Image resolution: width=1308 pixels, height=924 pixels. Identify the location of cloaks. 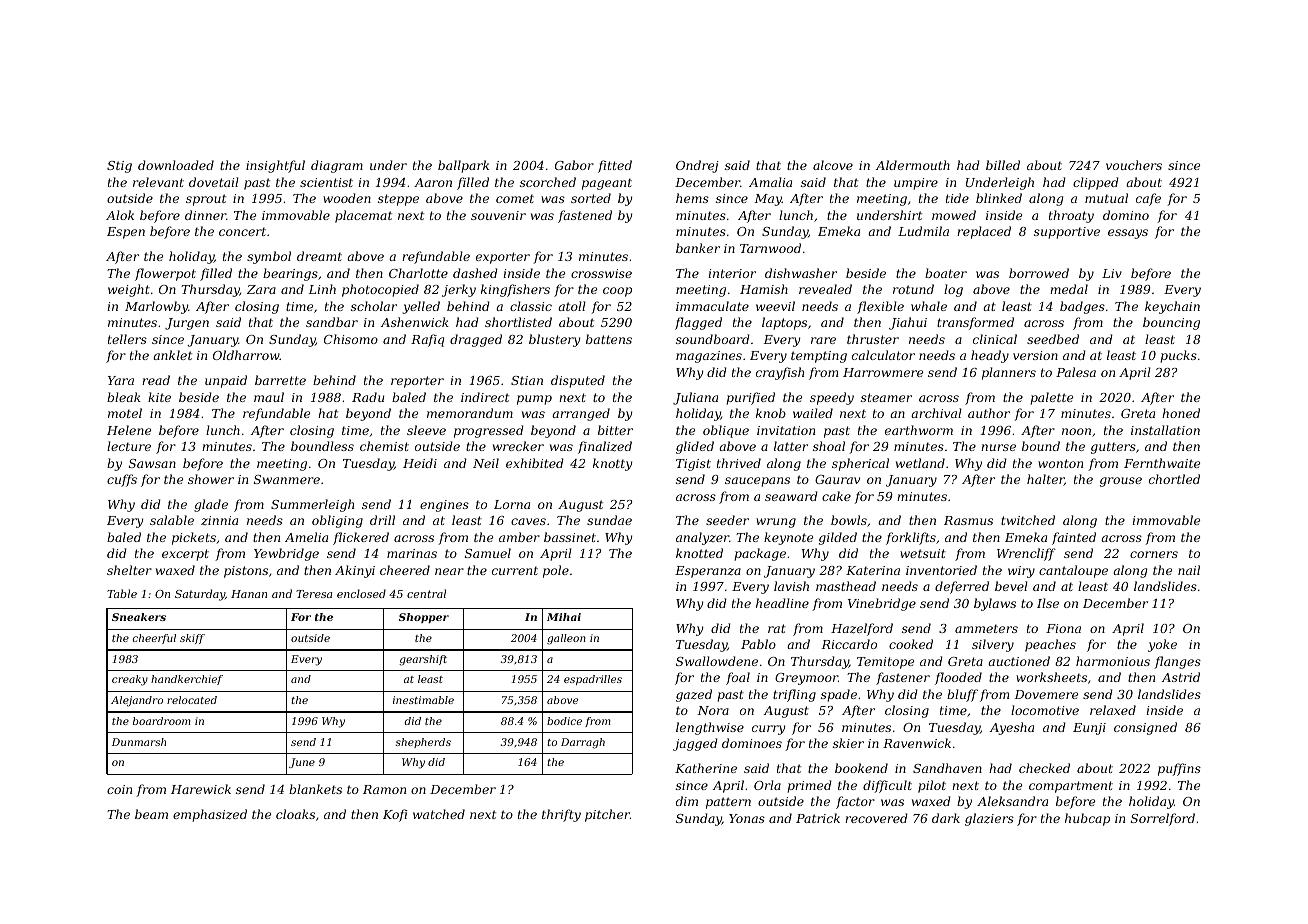
(295, 814).
